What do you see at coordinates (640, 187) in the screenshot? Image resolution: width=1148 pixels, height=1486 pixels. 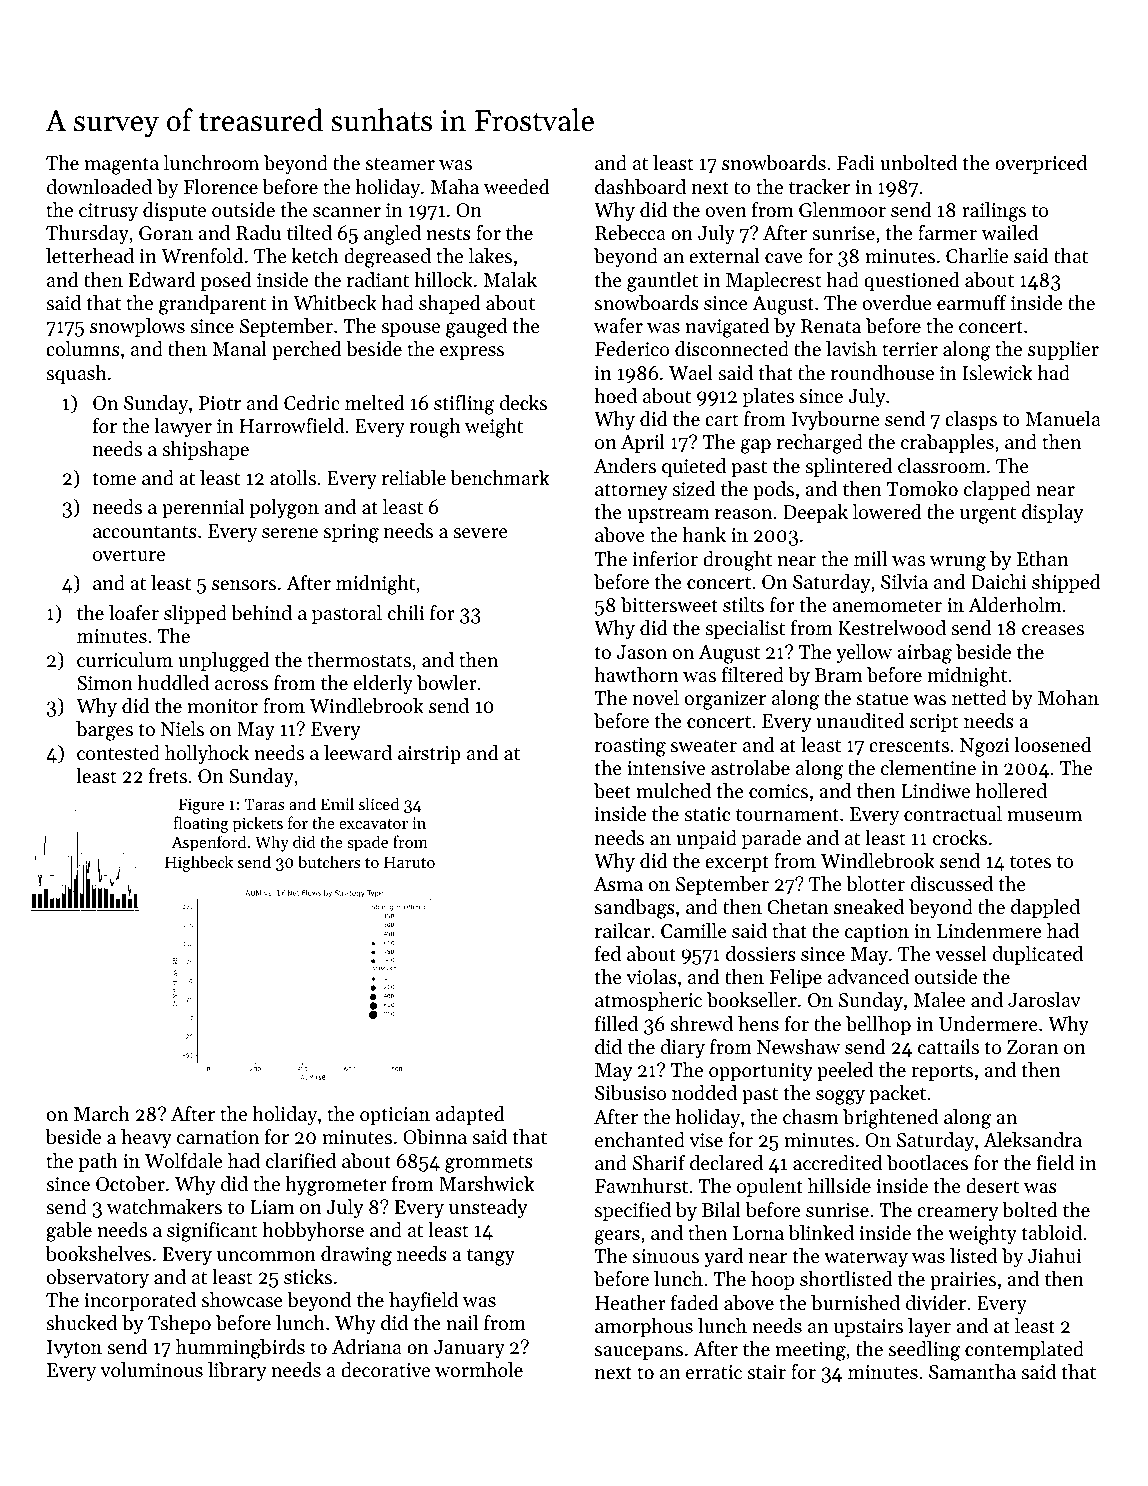 I see `dashboard` at bounding box center [640, 187].
